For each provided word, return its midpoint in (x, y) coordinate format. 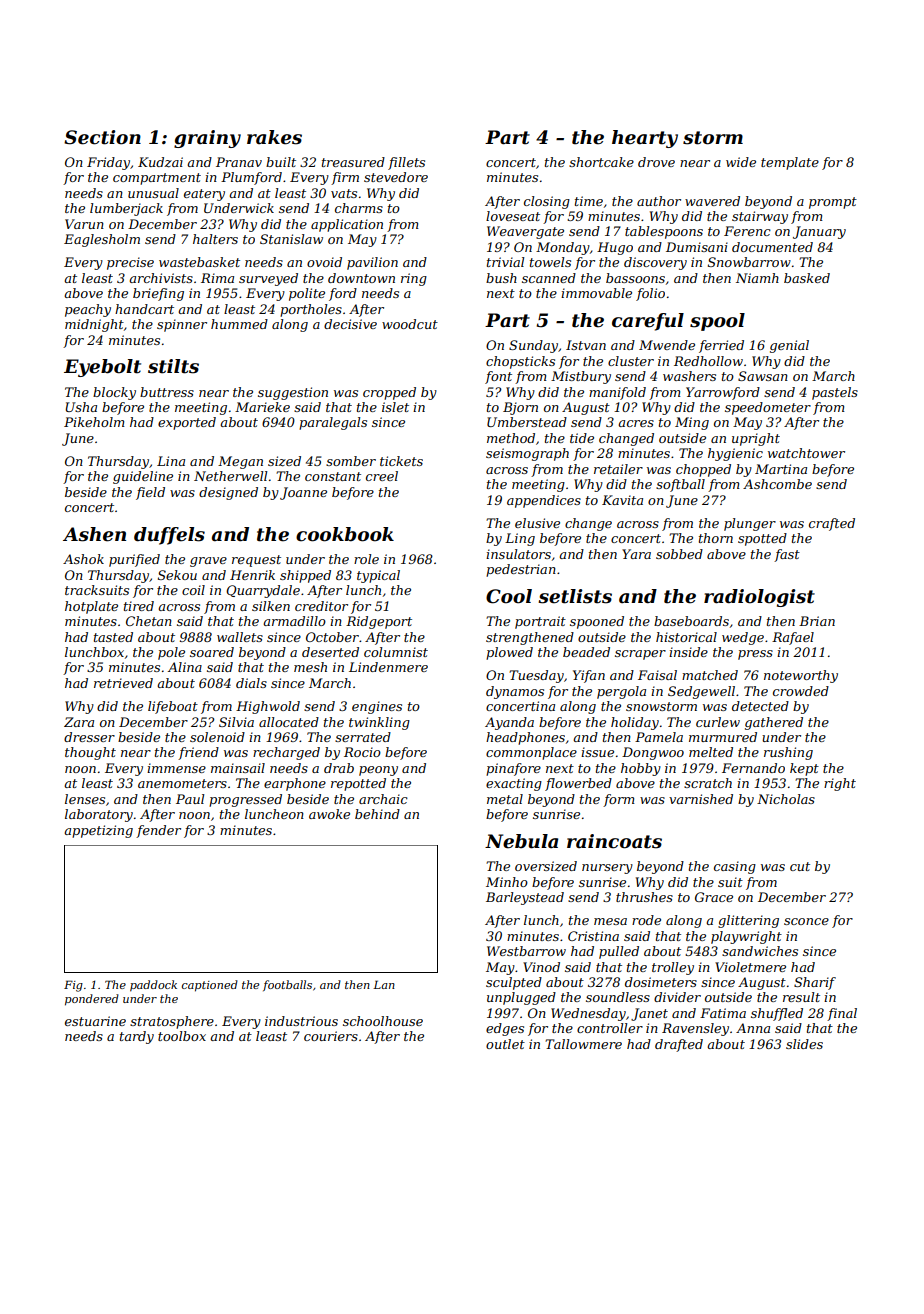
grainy (207, 139)
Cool (509, 596)
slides (804, 1044)
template (790, 163)
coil (193, 590)
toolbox (182, 1036)
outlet (505, 1044)
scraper (640, 655)
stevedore (396, 177)
